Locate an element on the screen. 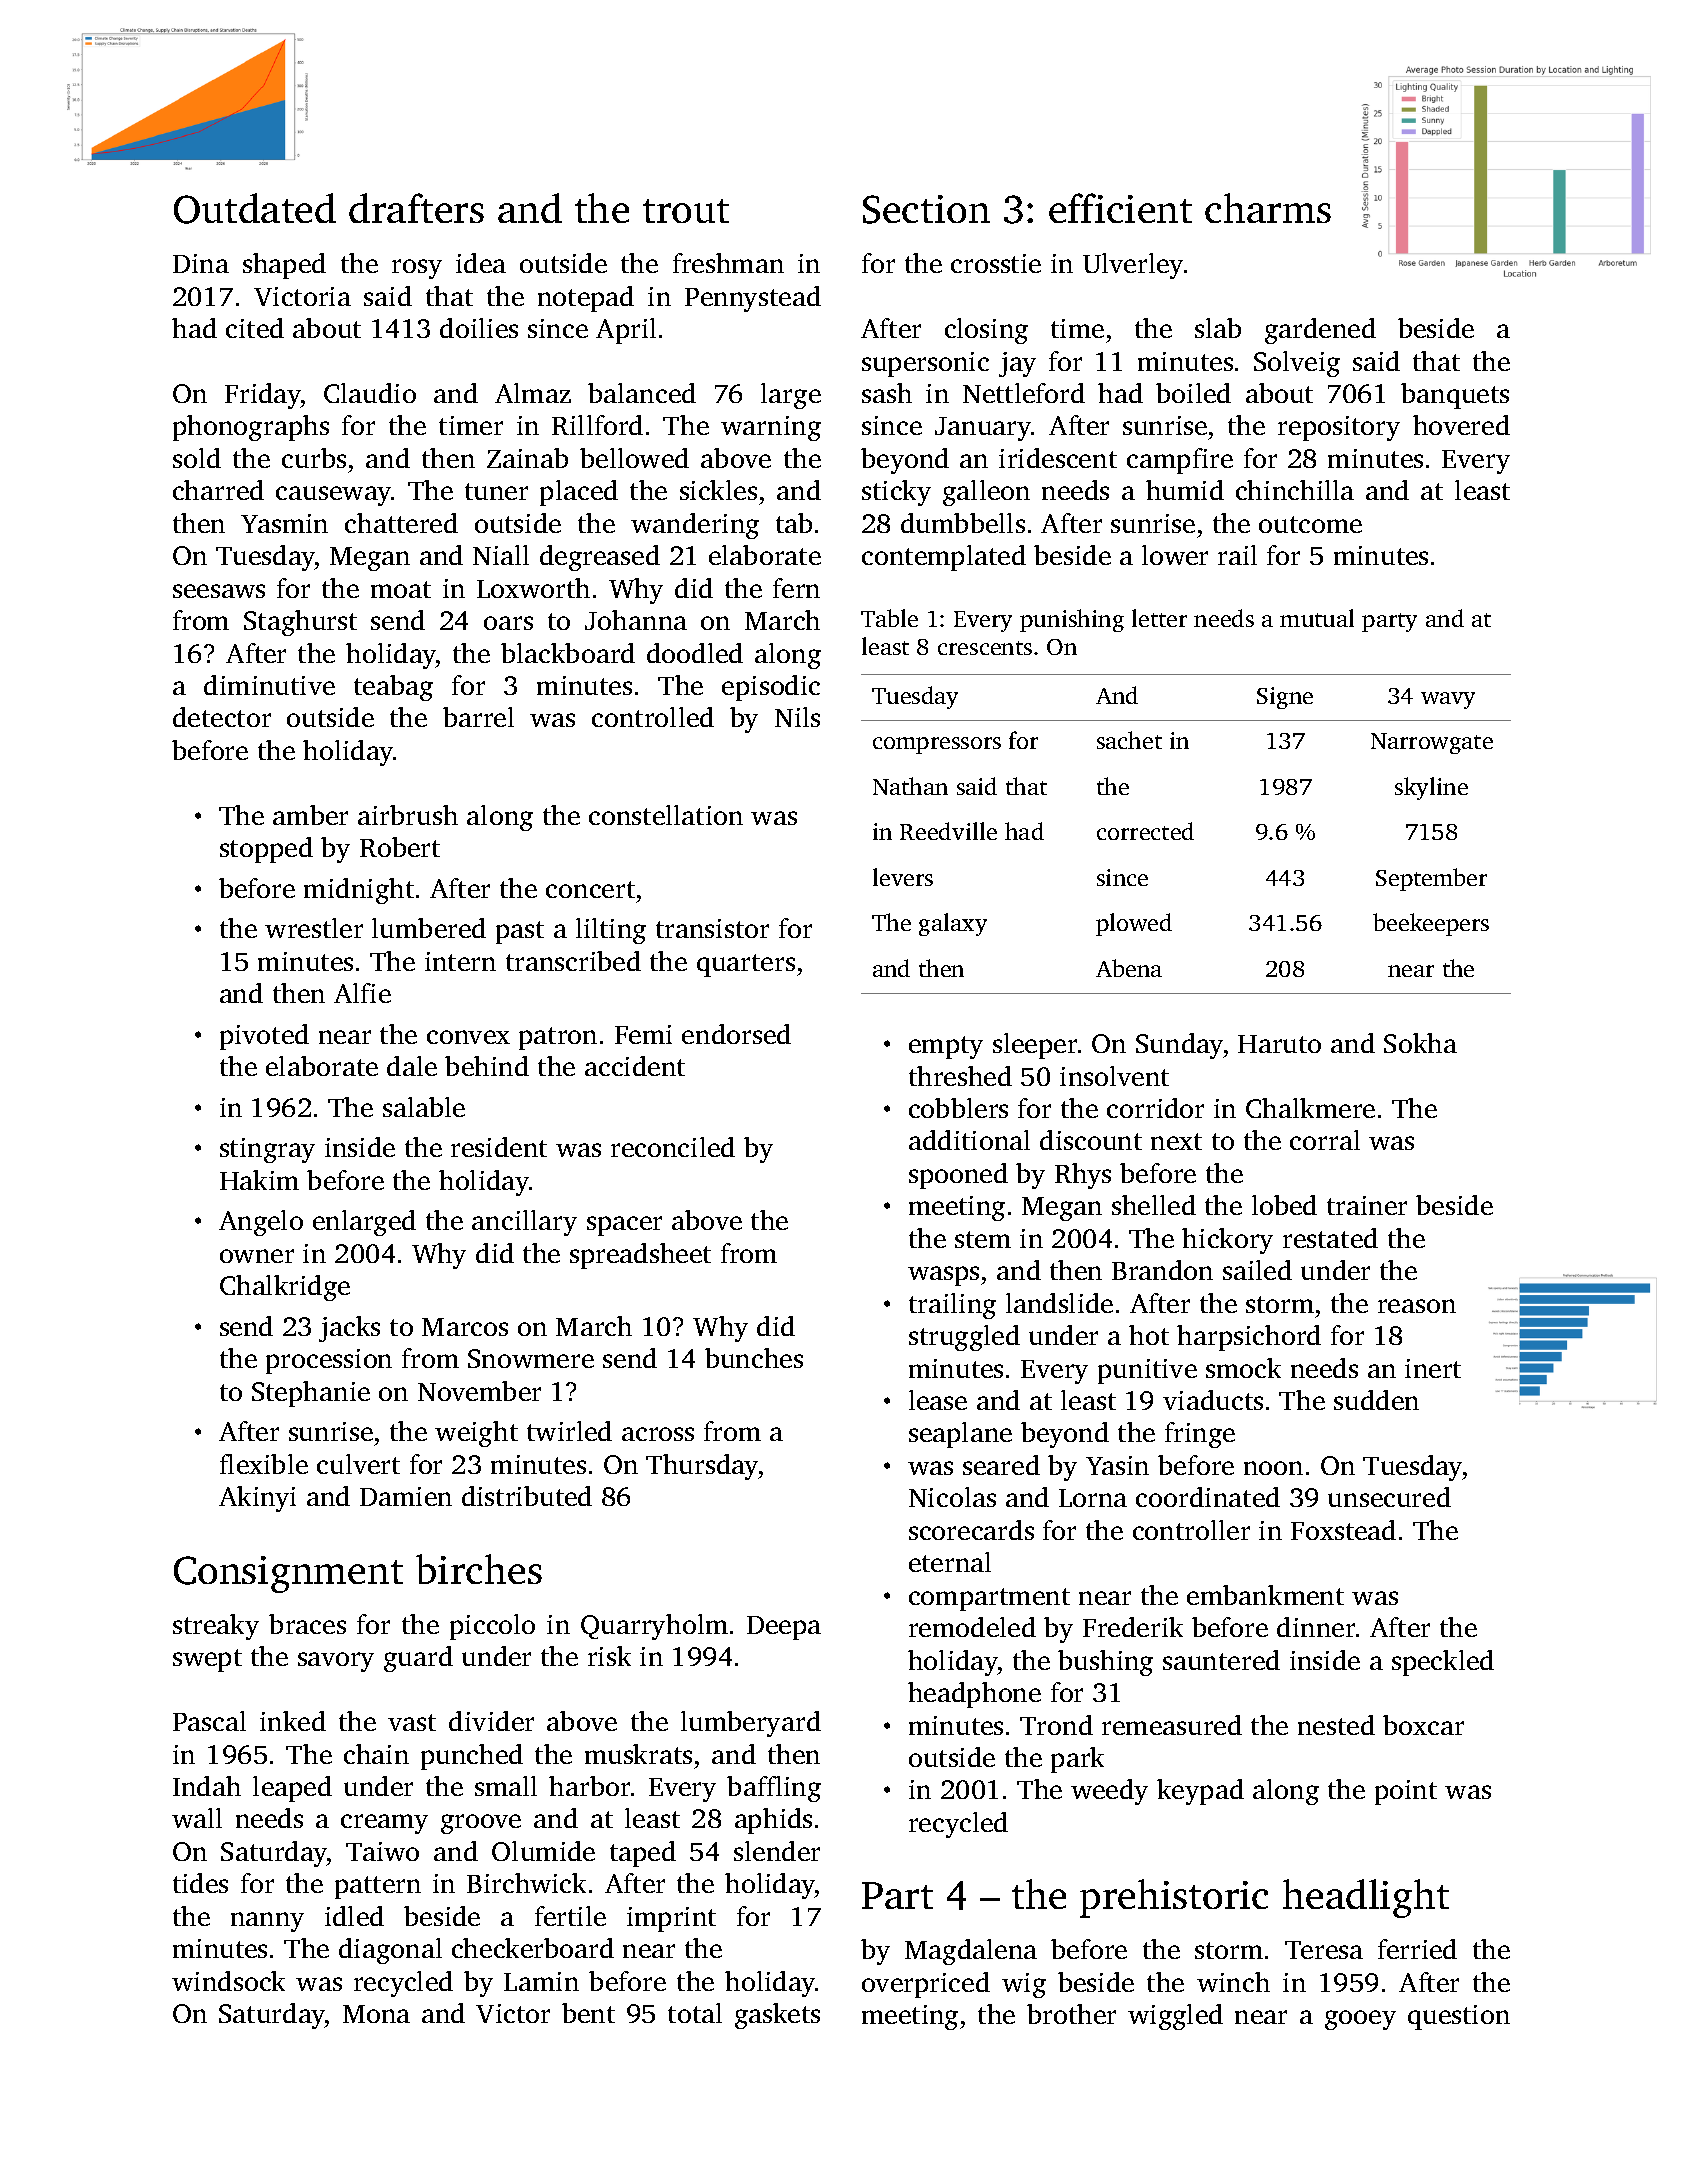  fern is located at coordinates (796, 588).
